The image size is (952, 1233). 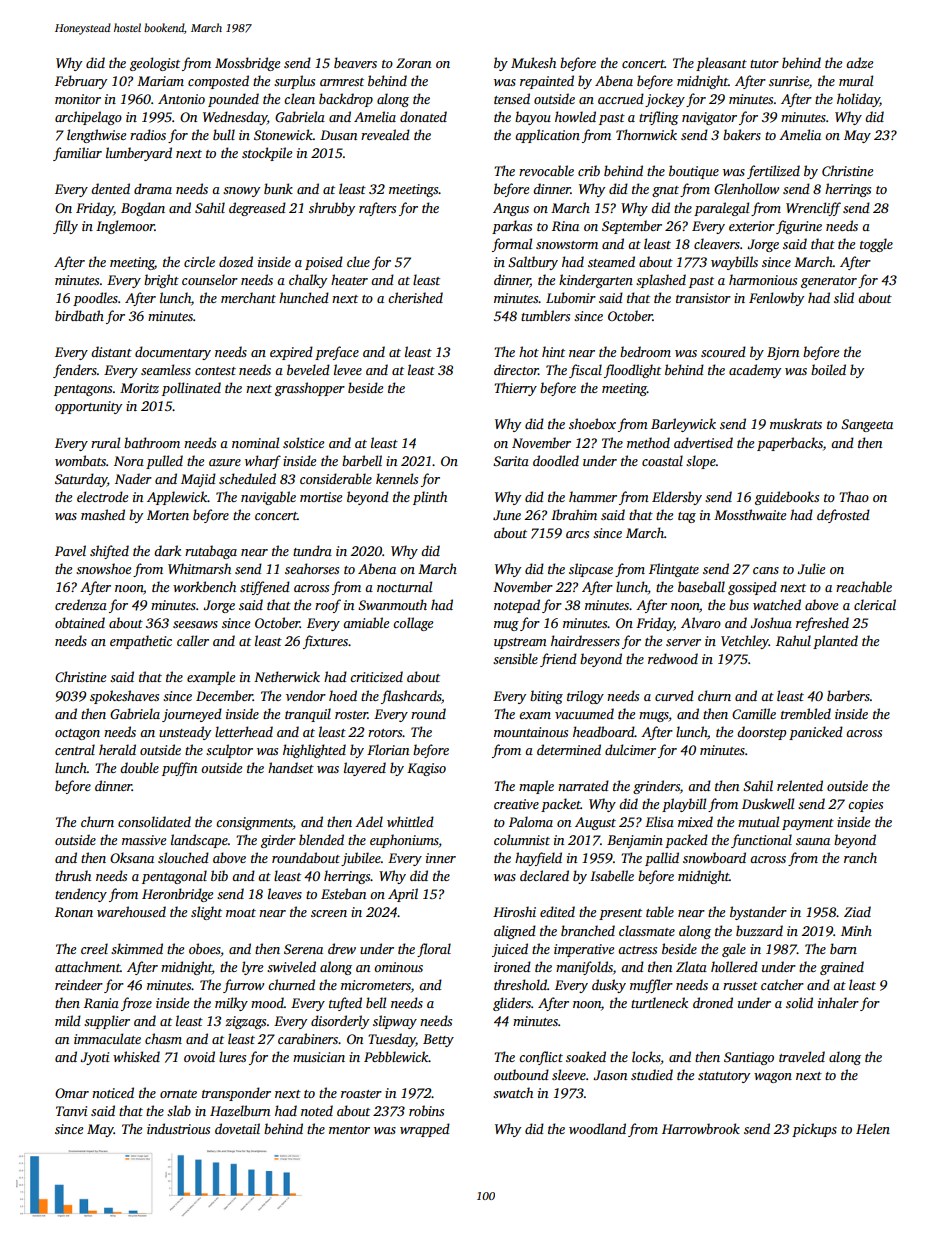 I want to click on workbench, so click(x=204, y=586).
